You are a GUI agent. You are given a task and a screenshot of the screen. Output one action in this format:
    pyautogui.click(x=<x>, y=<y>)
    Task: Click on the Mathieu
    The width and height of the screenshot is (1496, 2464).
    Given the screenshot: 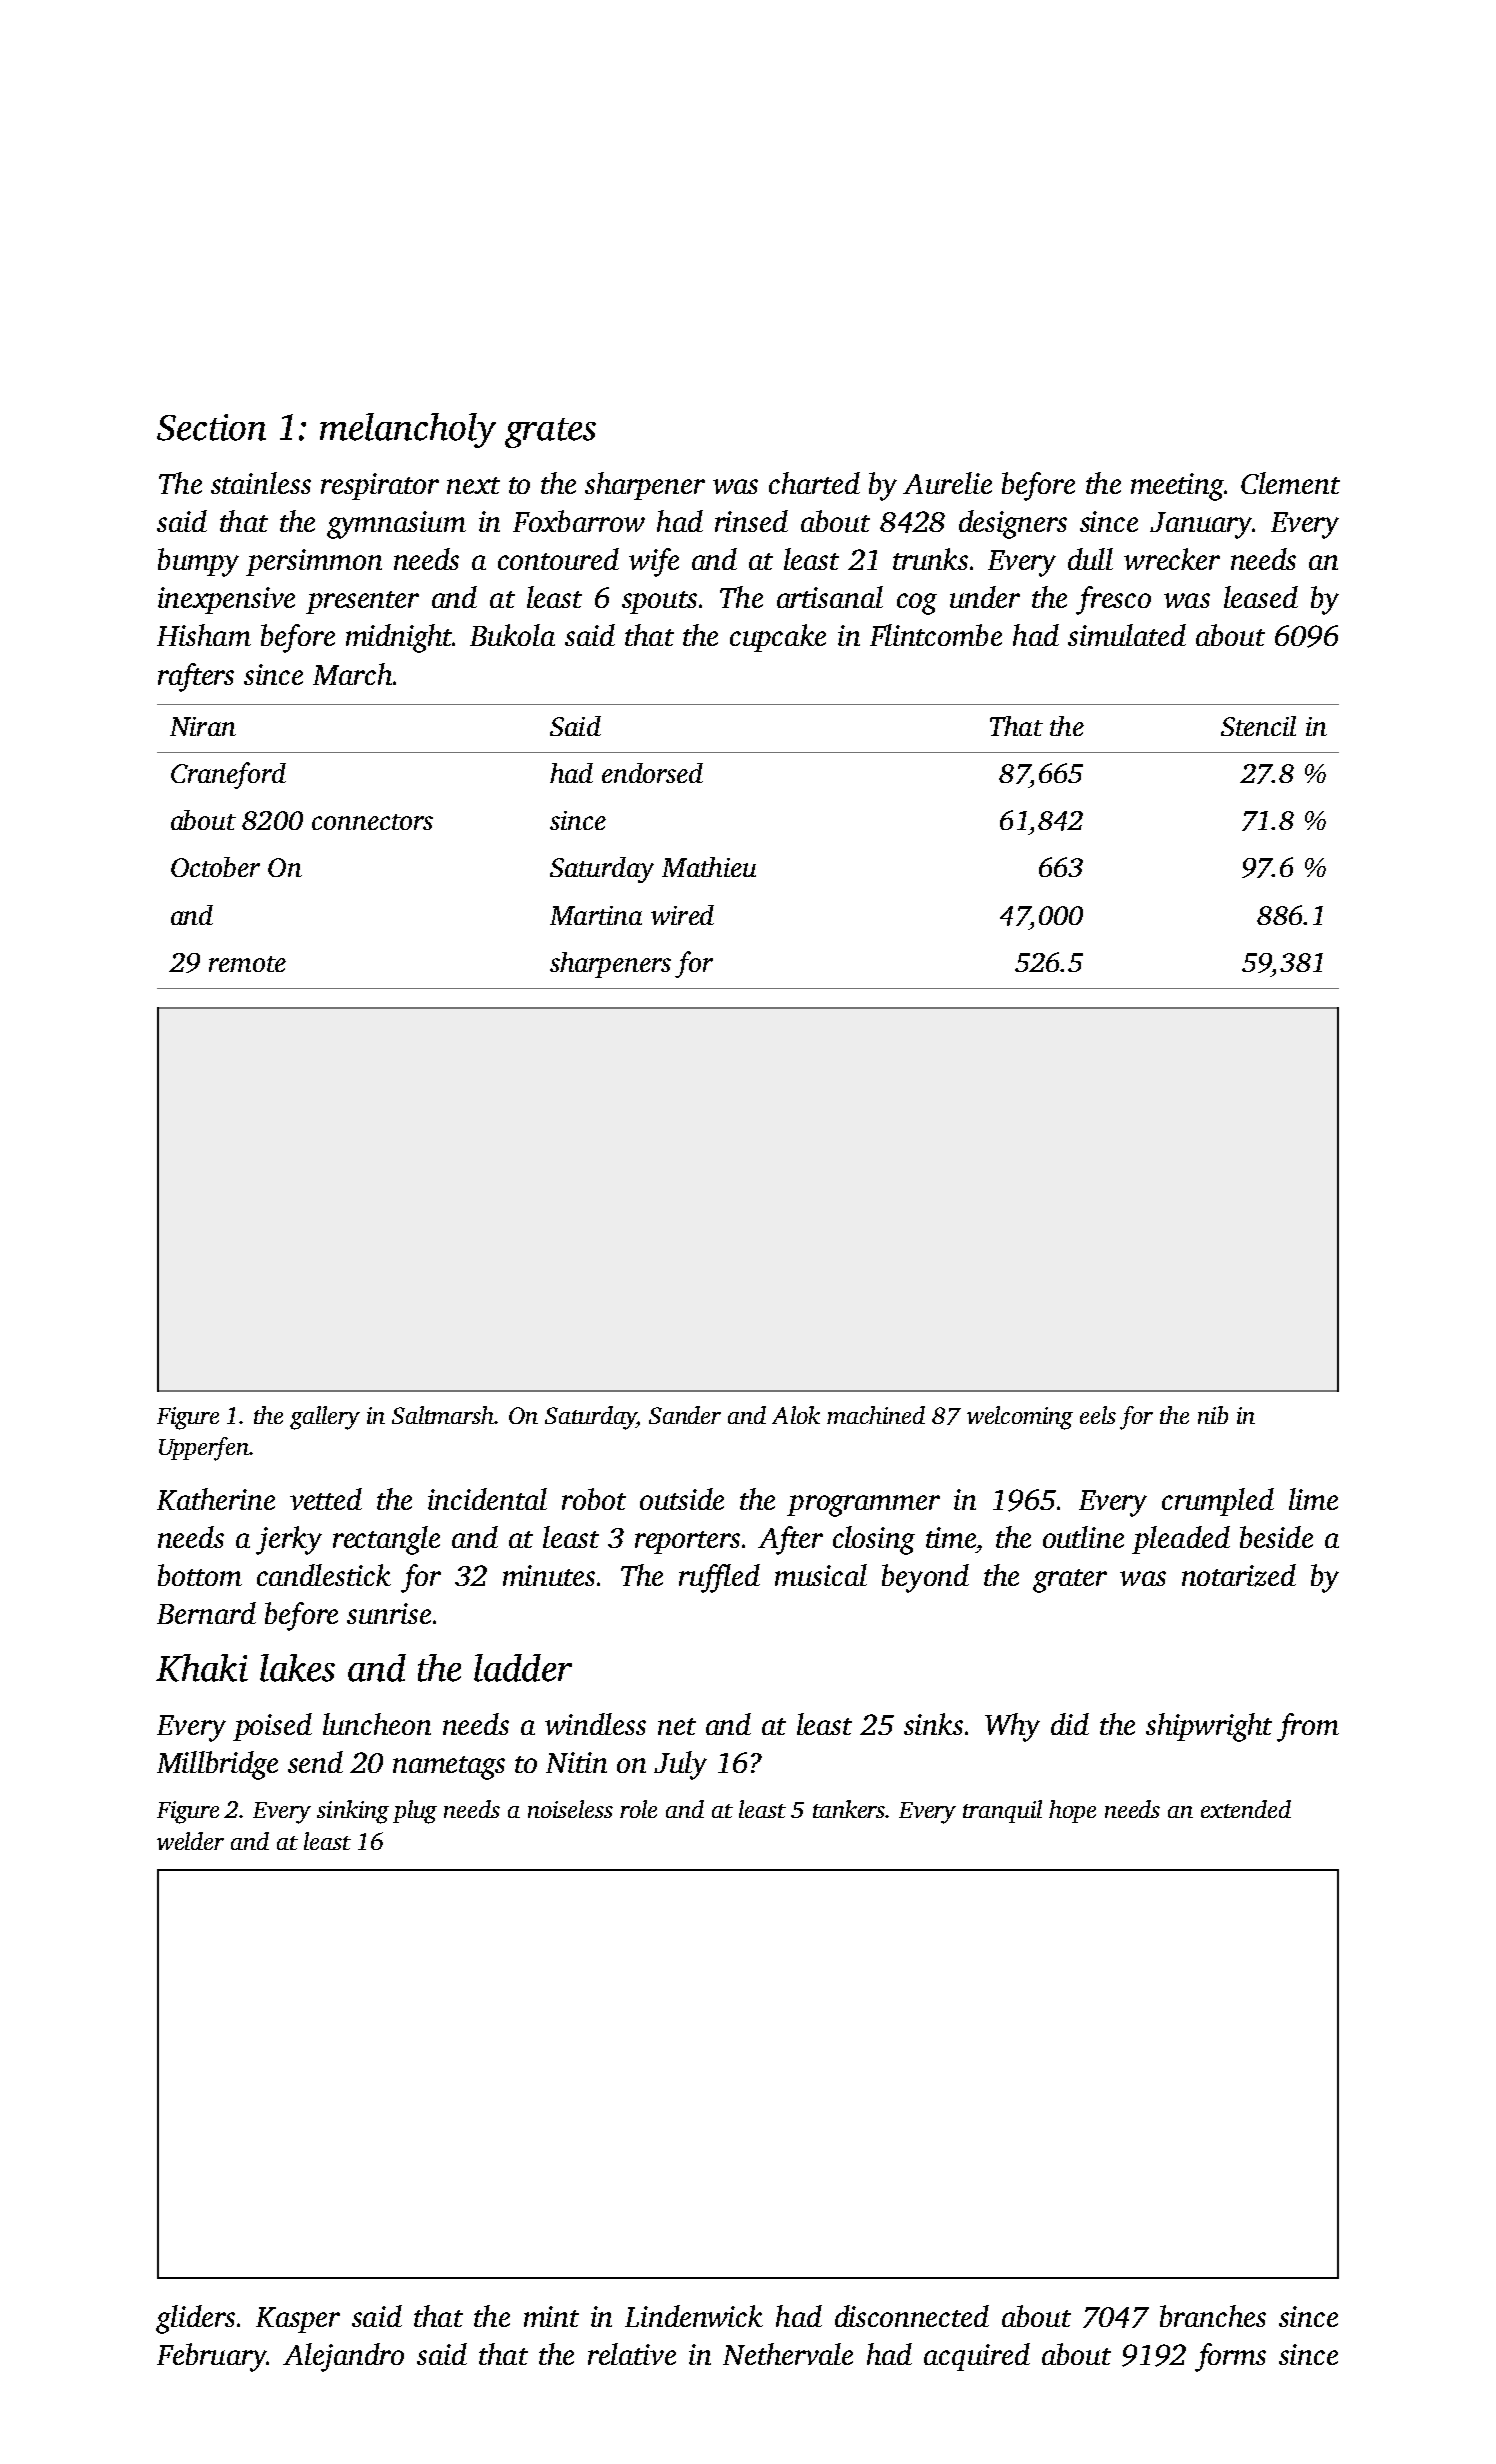 What is the action you would take?
    pyautogui.click(x=709, y=867)
